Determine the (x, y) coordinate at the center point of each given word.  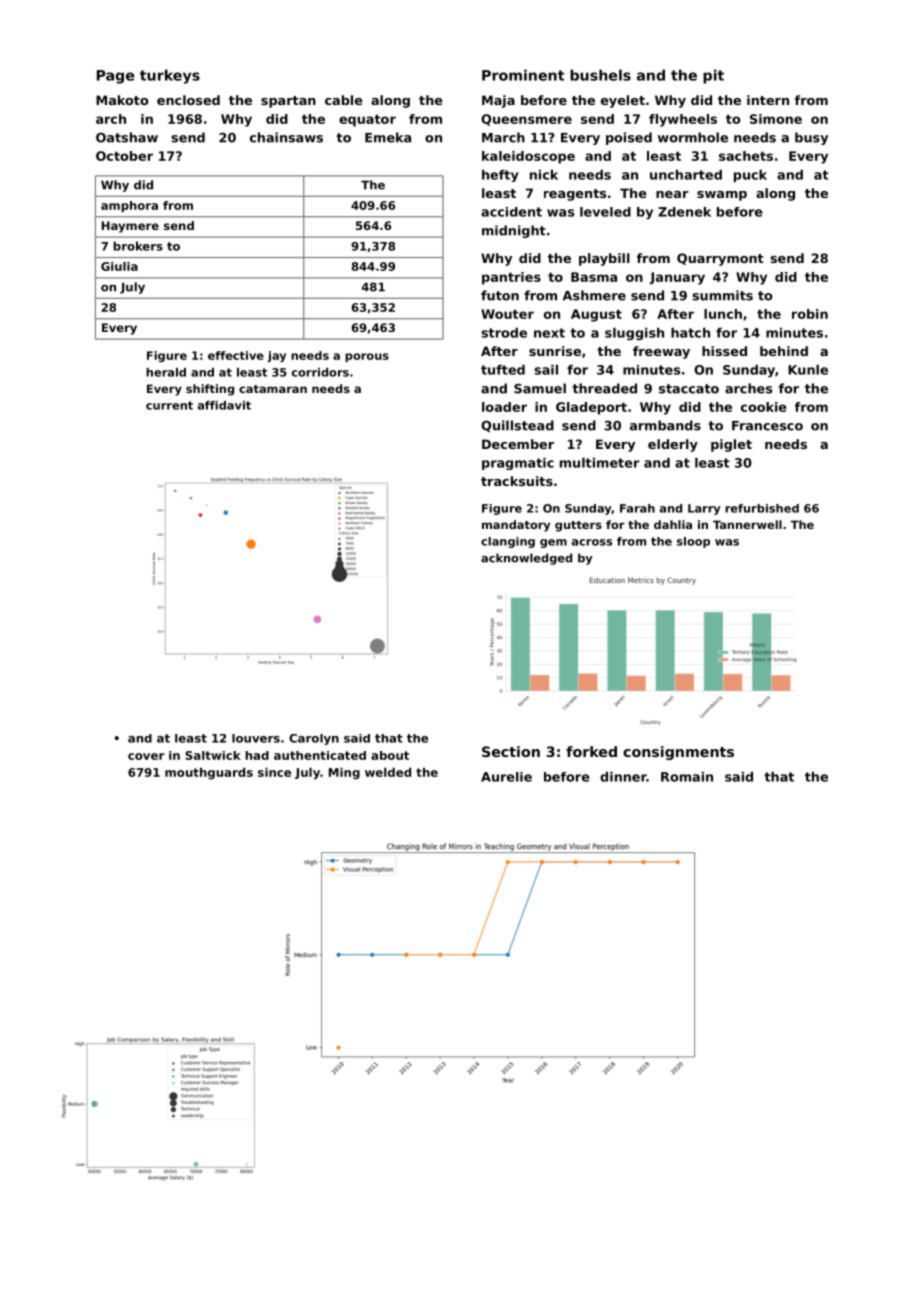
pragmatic (518, 464)
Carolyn (314, 739)
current (169, 405)
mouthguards (209, 774)
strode (504, 333)
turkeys (170, 76)
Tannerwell (747, 524)
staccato (689, 389)
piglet (731, 445)
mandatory (516, 526)
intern (768, 100)
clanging (508, 542)
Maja (498, 101)
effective (236, 355)
